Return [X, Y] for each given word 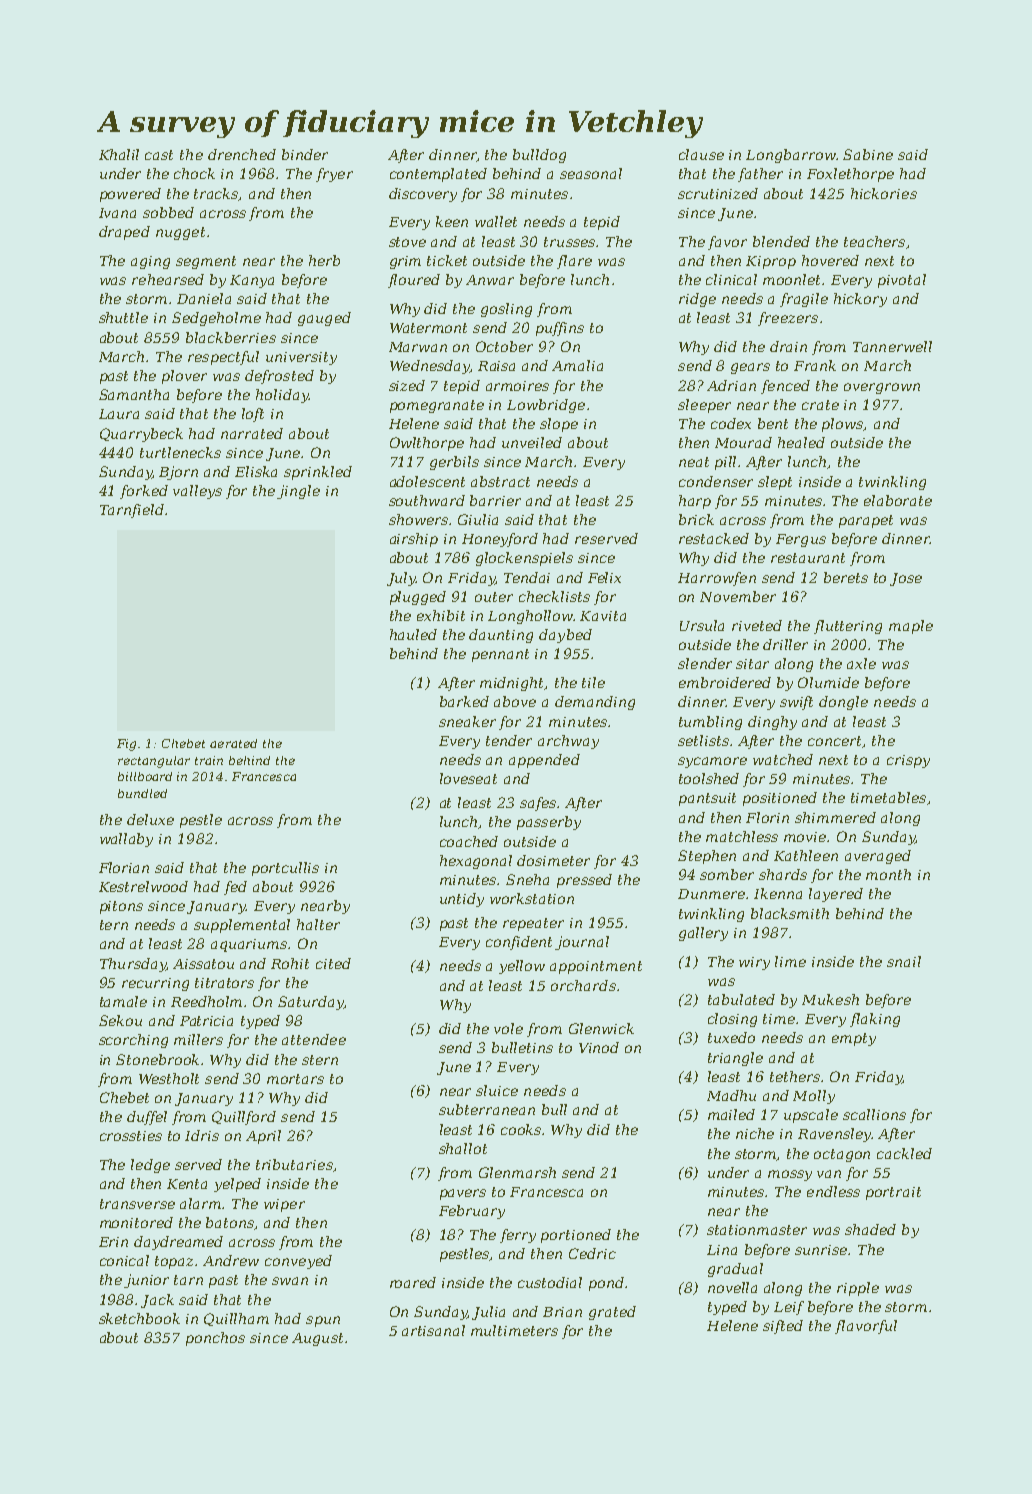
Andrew [231, 1260]
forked [144, 492]
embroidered [725, 682]
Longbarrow [791, 156]
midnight [512, 684]
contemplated [438, 175]
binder [305, 154]
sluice [497, 1090]
